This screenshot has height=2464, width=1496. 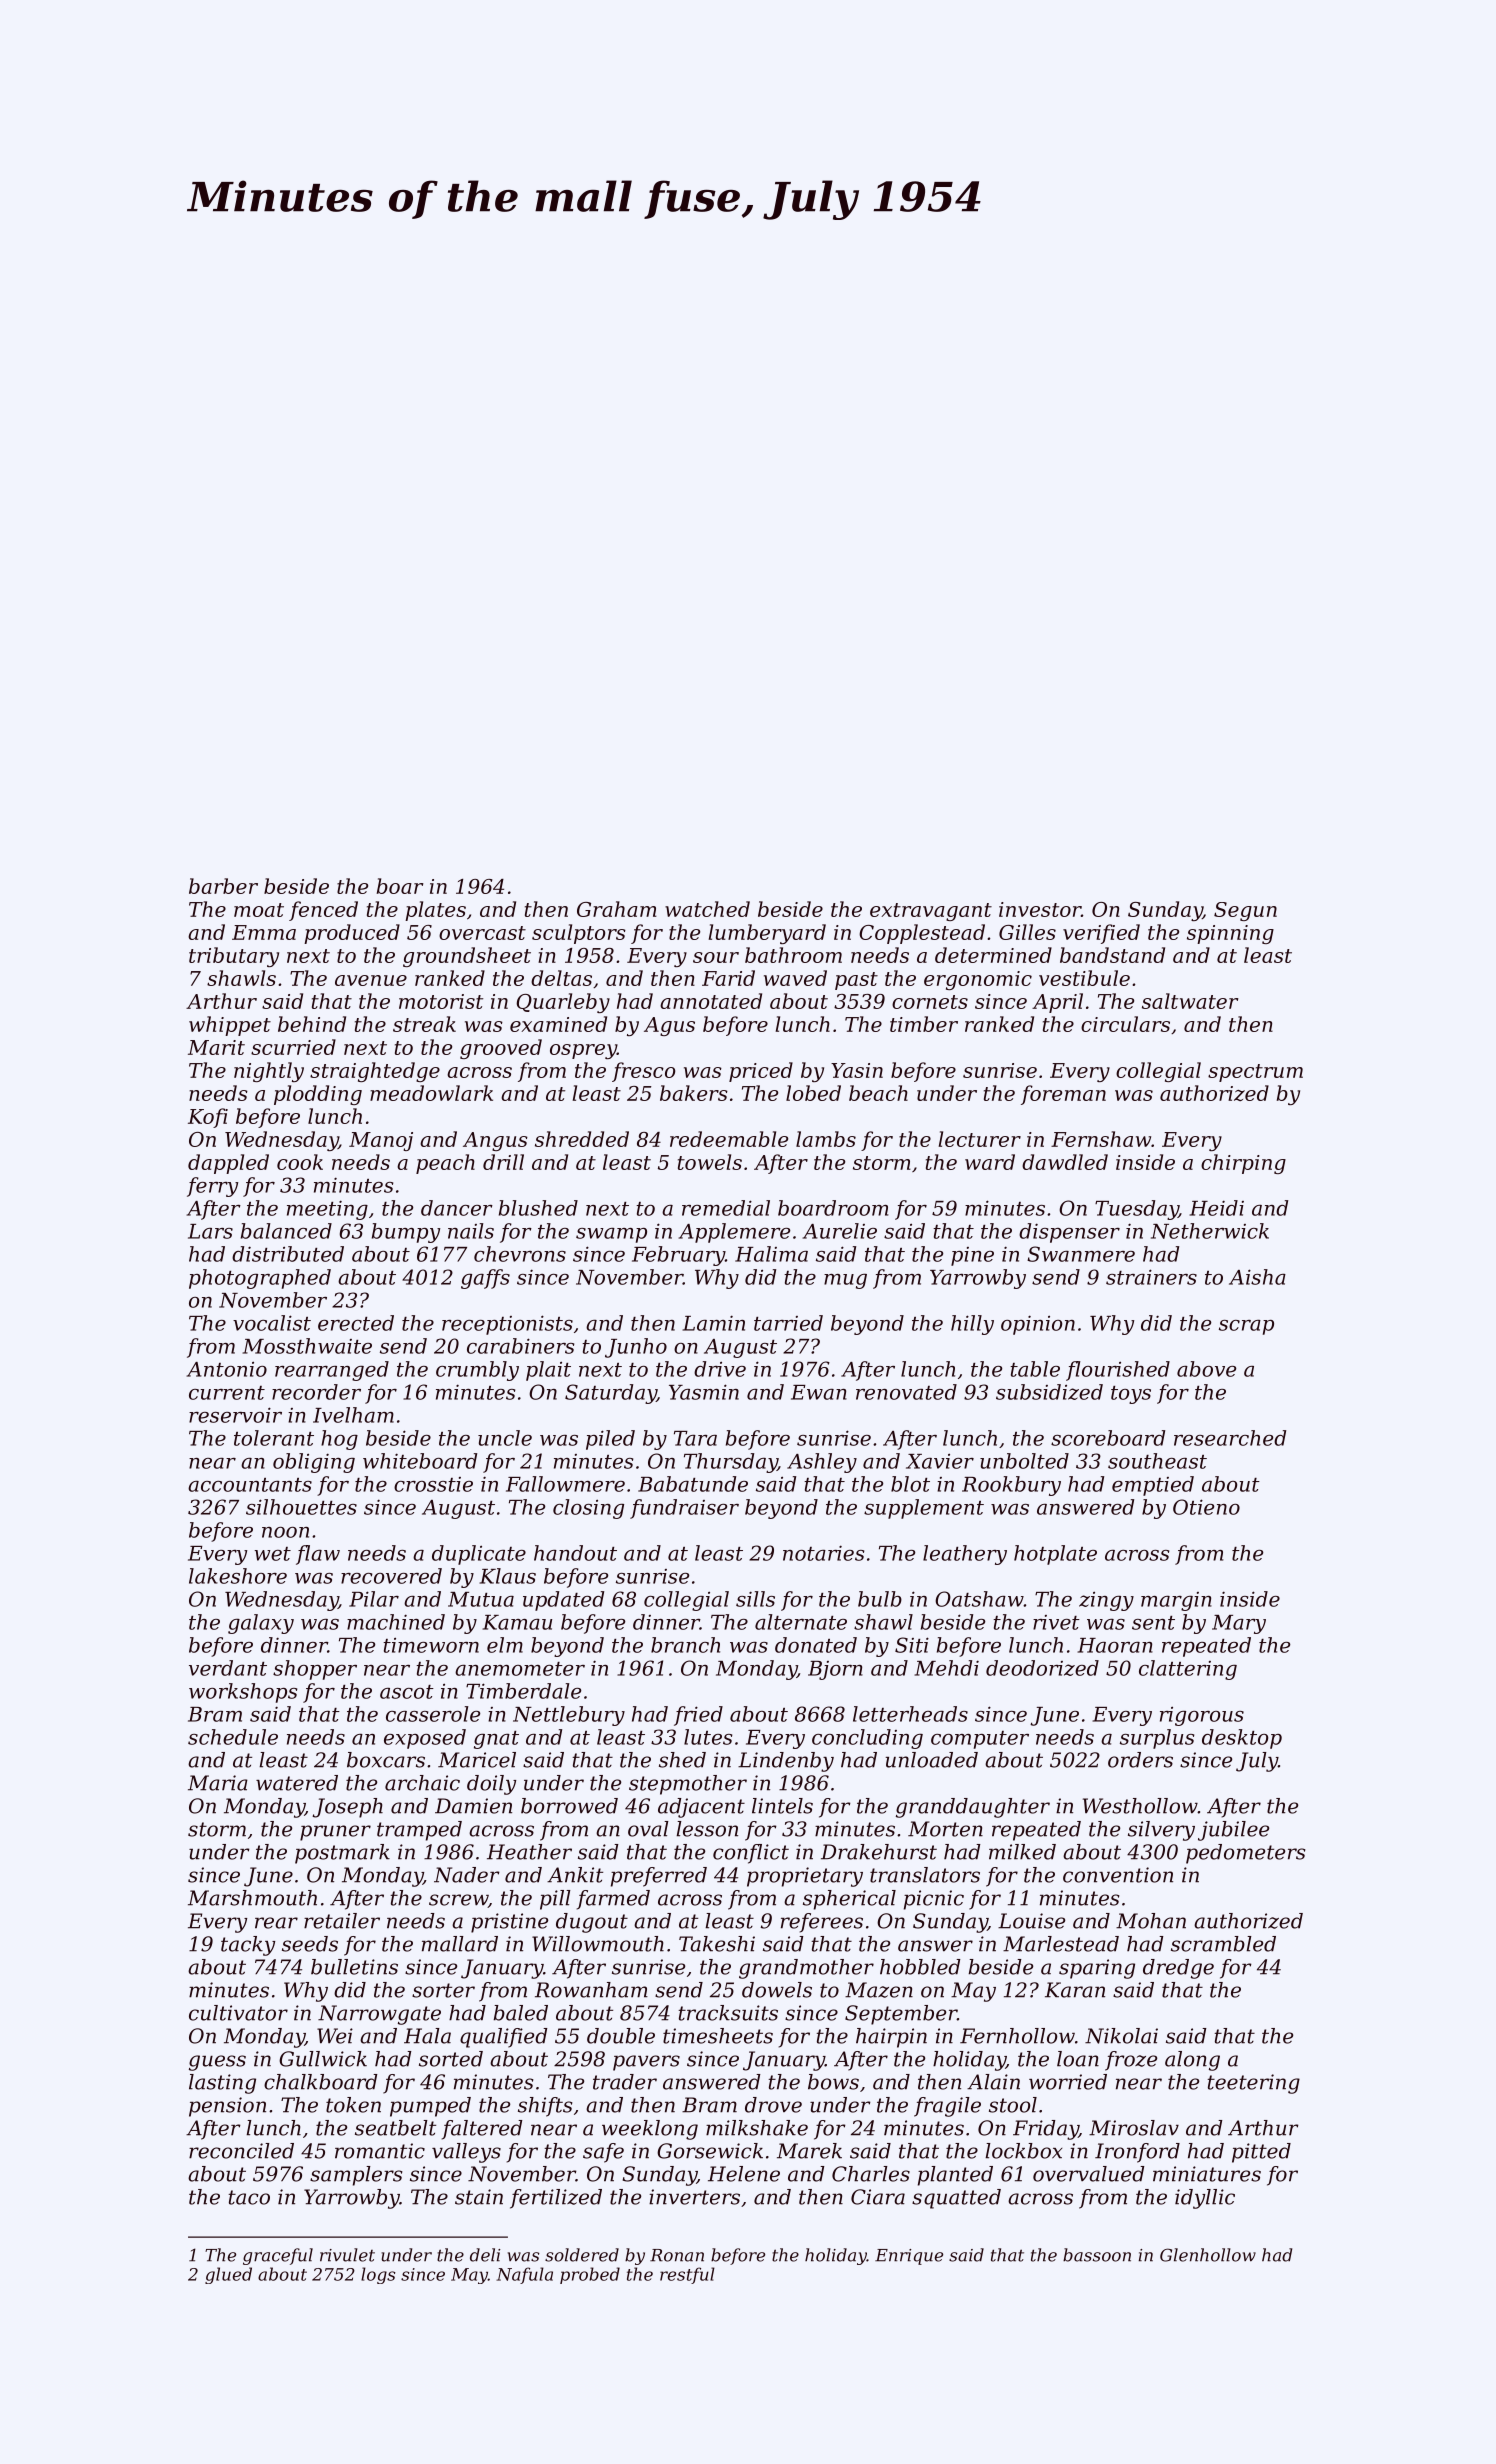 I want to click on samplers, so click(x=356, y=2176).
